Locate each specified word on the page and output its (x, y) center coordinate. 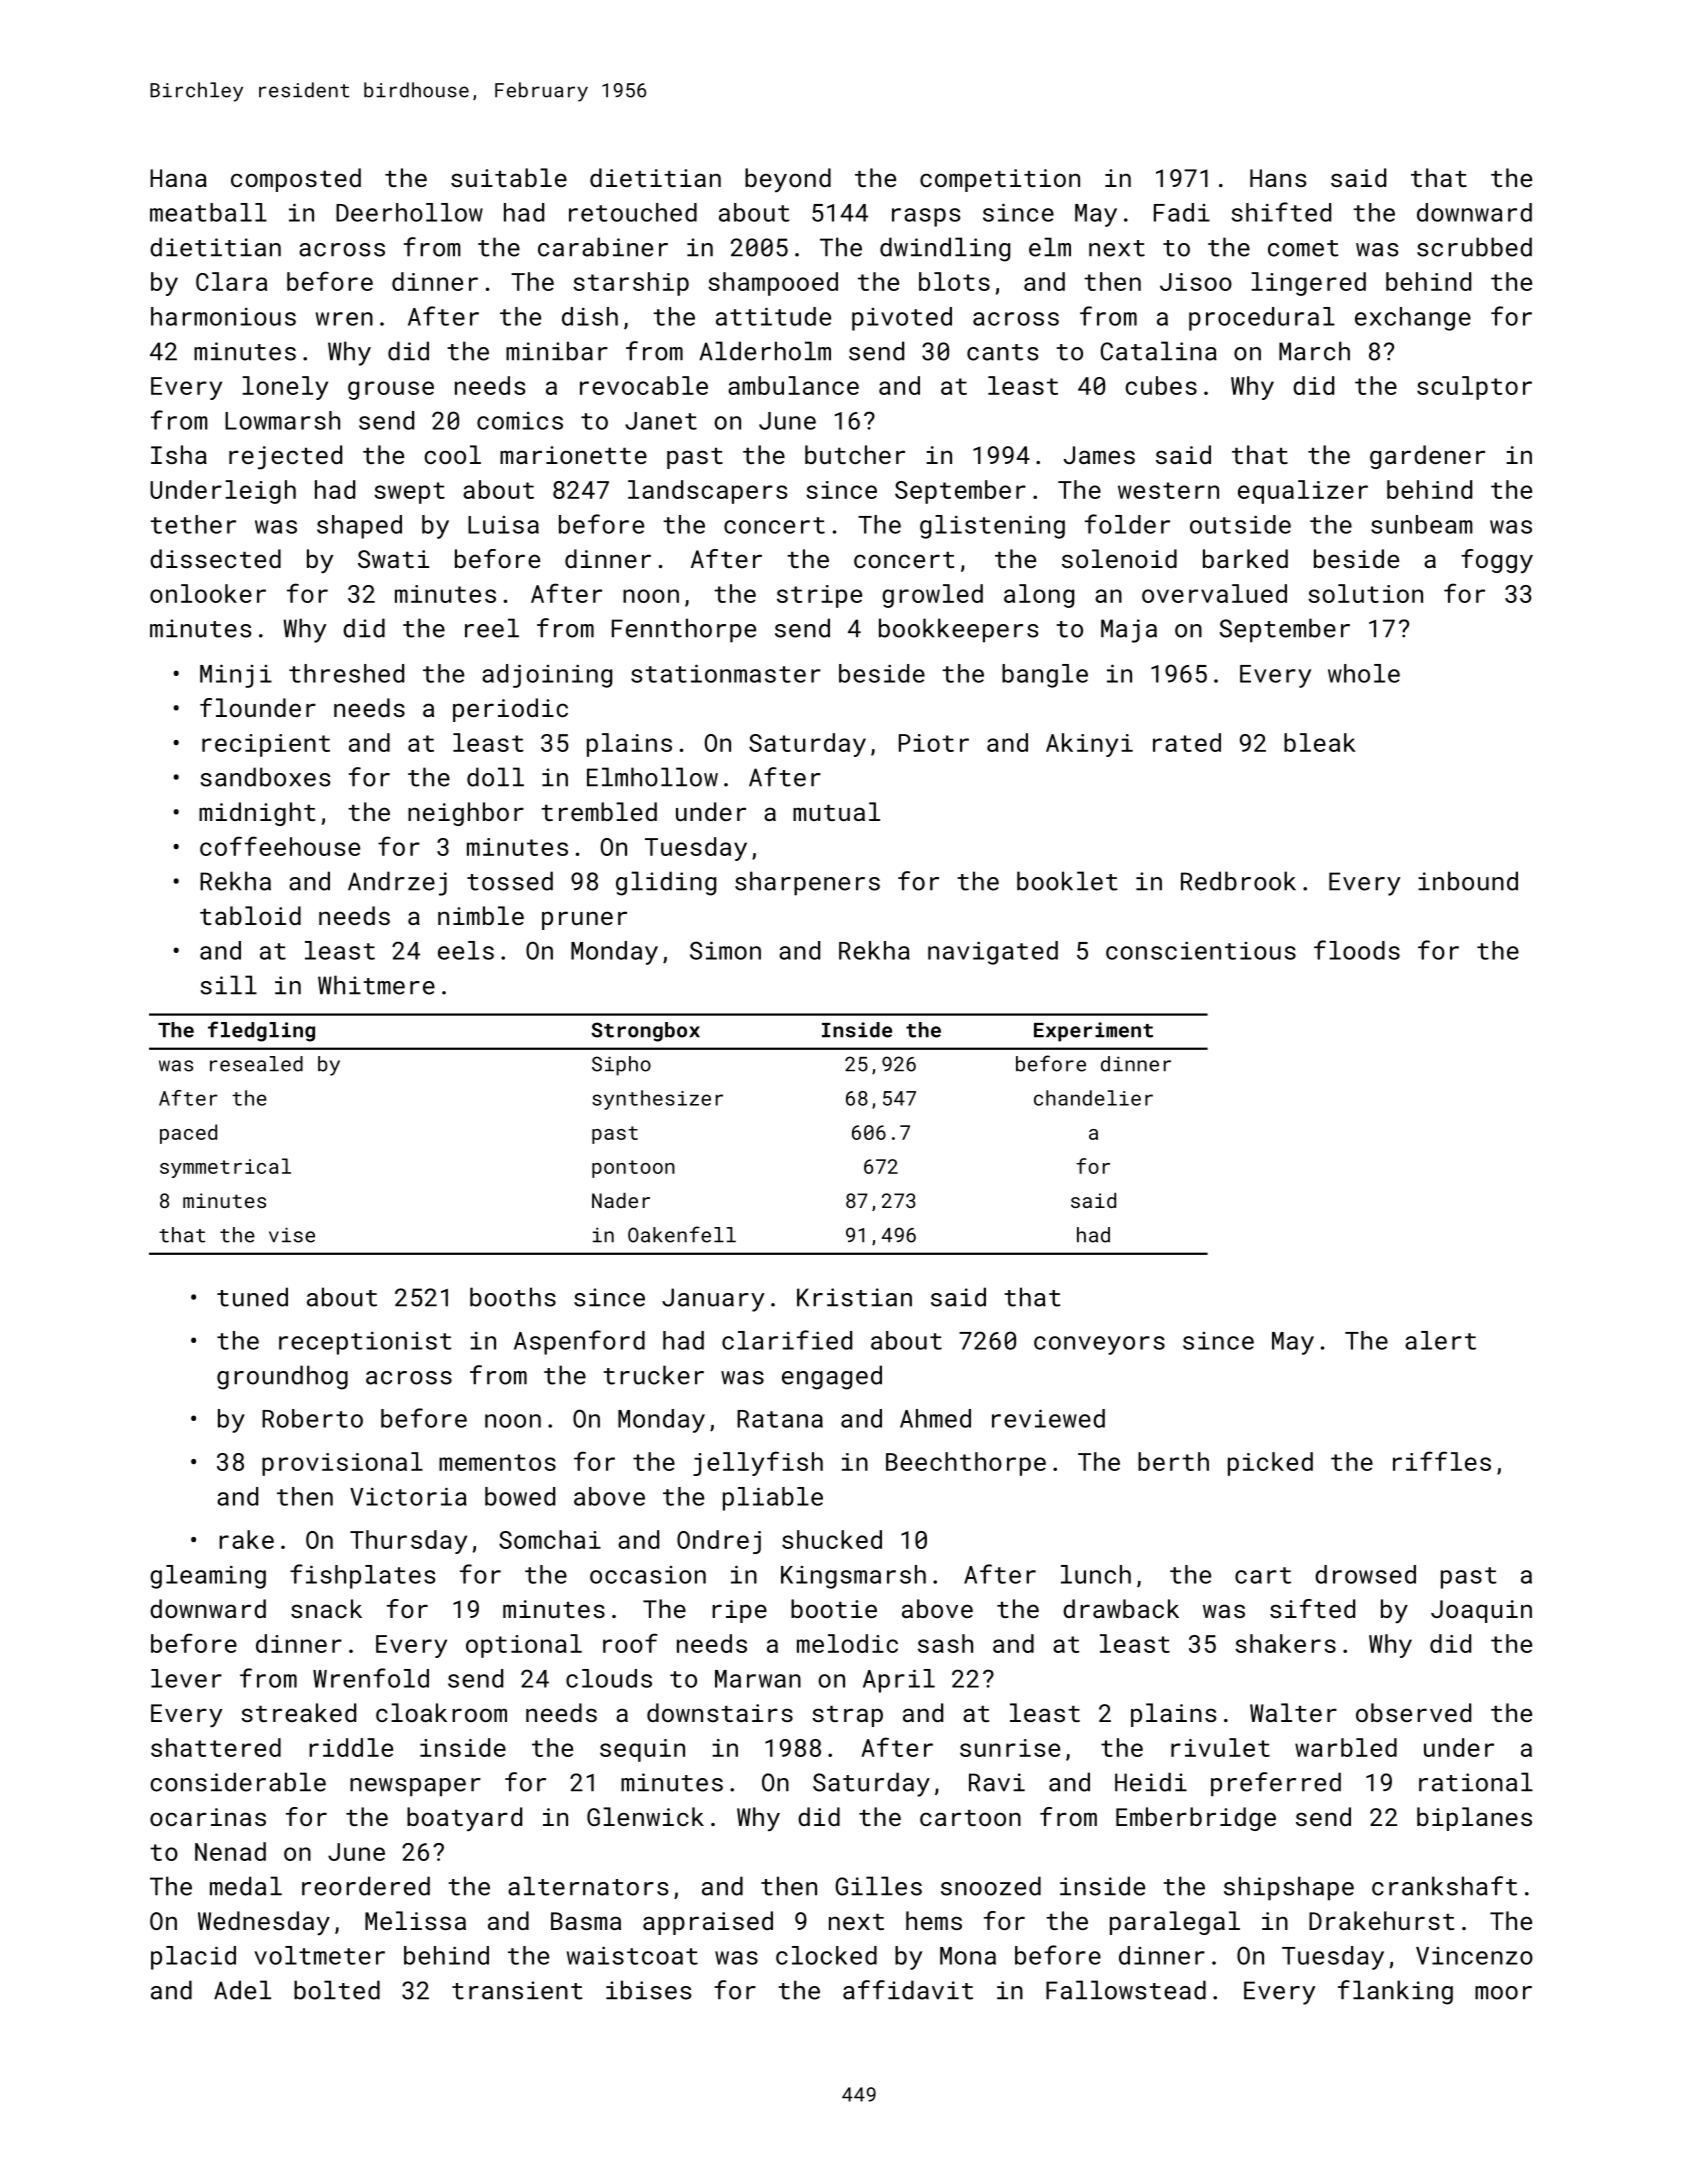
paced (188, 1134)
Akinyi (1089, 745)
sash (945, 1643)
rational (1476, 1782)
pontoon (633, 1169)
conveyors (1099, 1345)
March (1314, 351)
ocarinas (208, 1817)
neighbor (466, 814)
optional (524, 1646)
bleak (1320, 742)
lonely (285, 388)
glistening (992, 527)
